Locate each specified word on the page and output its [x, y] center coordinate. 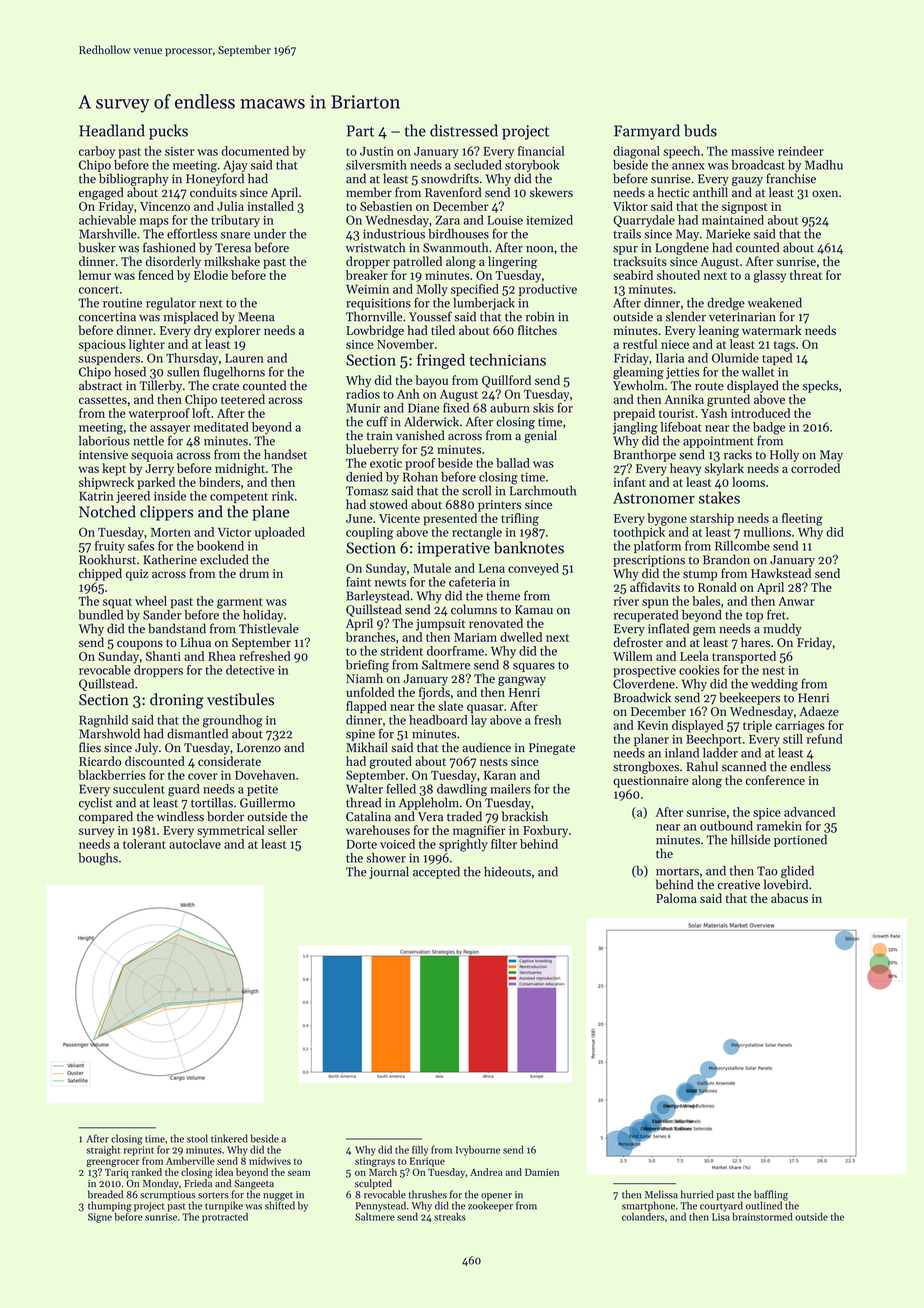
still [793, 739]
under [270, 234]
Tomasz [367, 491]
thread [363, 802]
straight [103, 1150]
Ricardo [100, 761]
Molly [432, 290]
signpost [744, 208]
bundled [100, 615]
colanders [643, 1217]
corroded [815, 468]
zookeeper [490, 1206]
